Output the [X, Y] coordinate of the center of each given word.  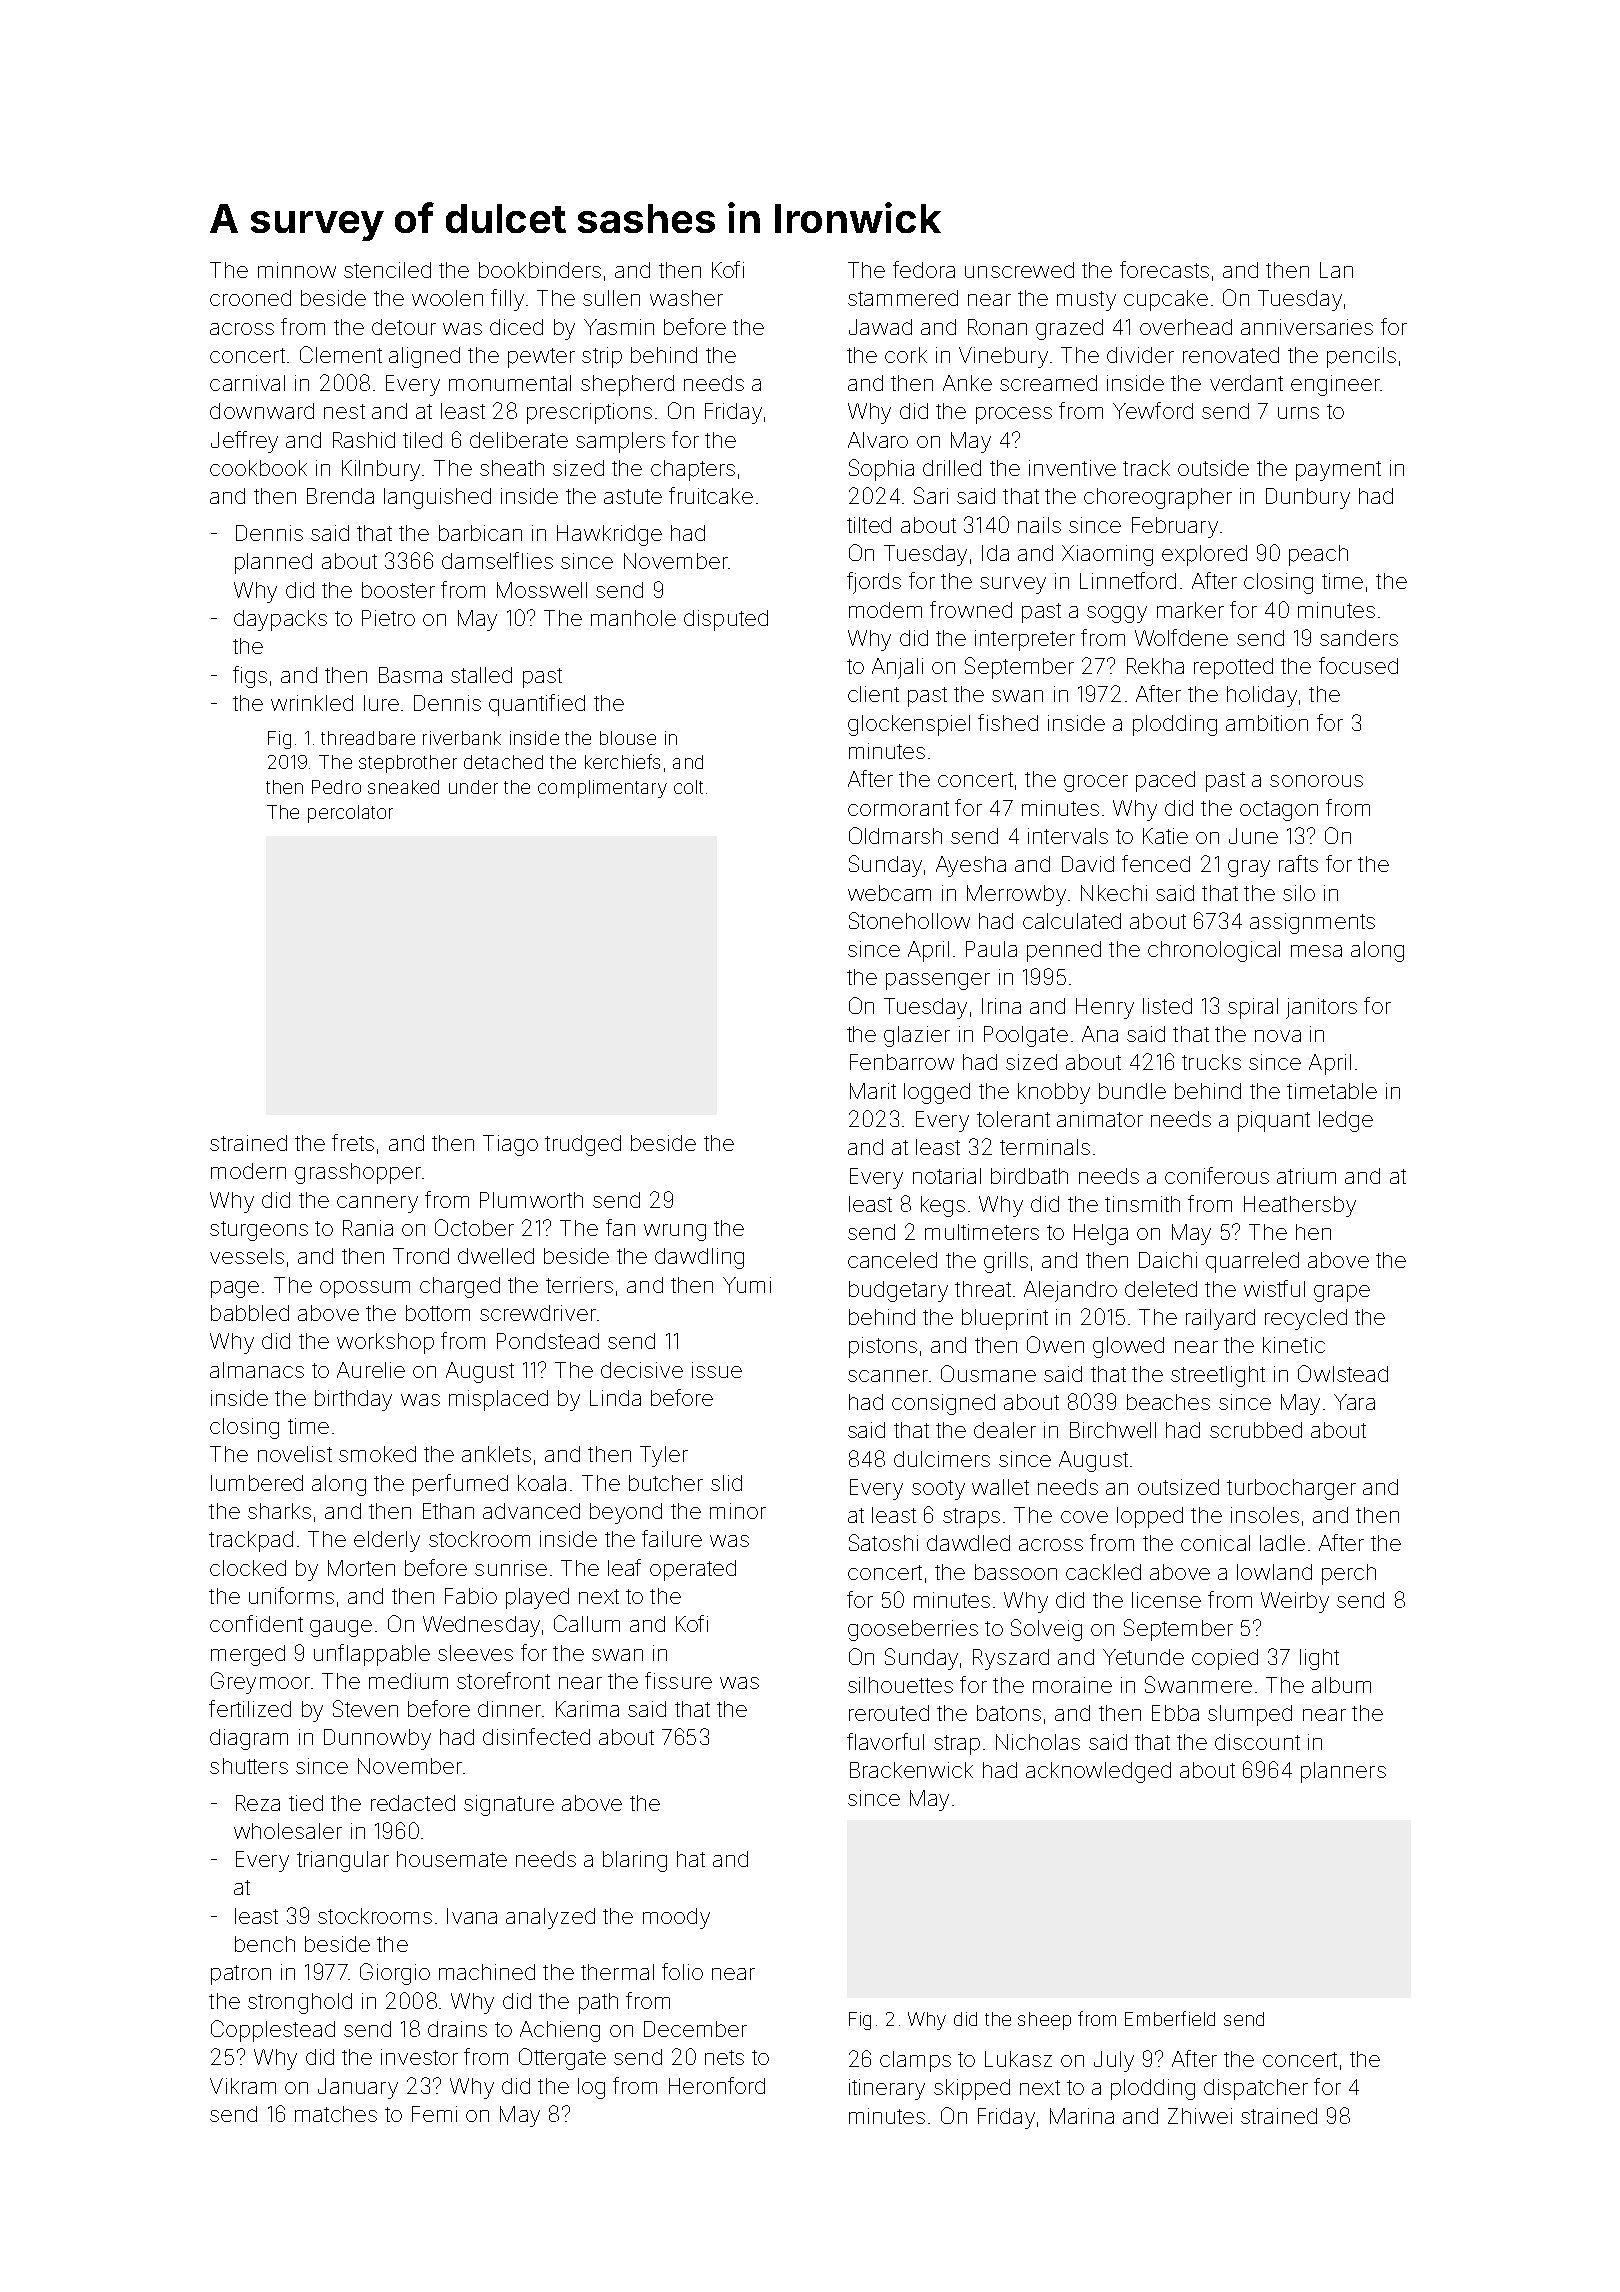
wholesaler [288, 1831]
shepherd [627, 385]
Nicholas [1038, 1742]
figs [250, 677]
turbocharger [1291, 1489]
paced [1165, 781]
